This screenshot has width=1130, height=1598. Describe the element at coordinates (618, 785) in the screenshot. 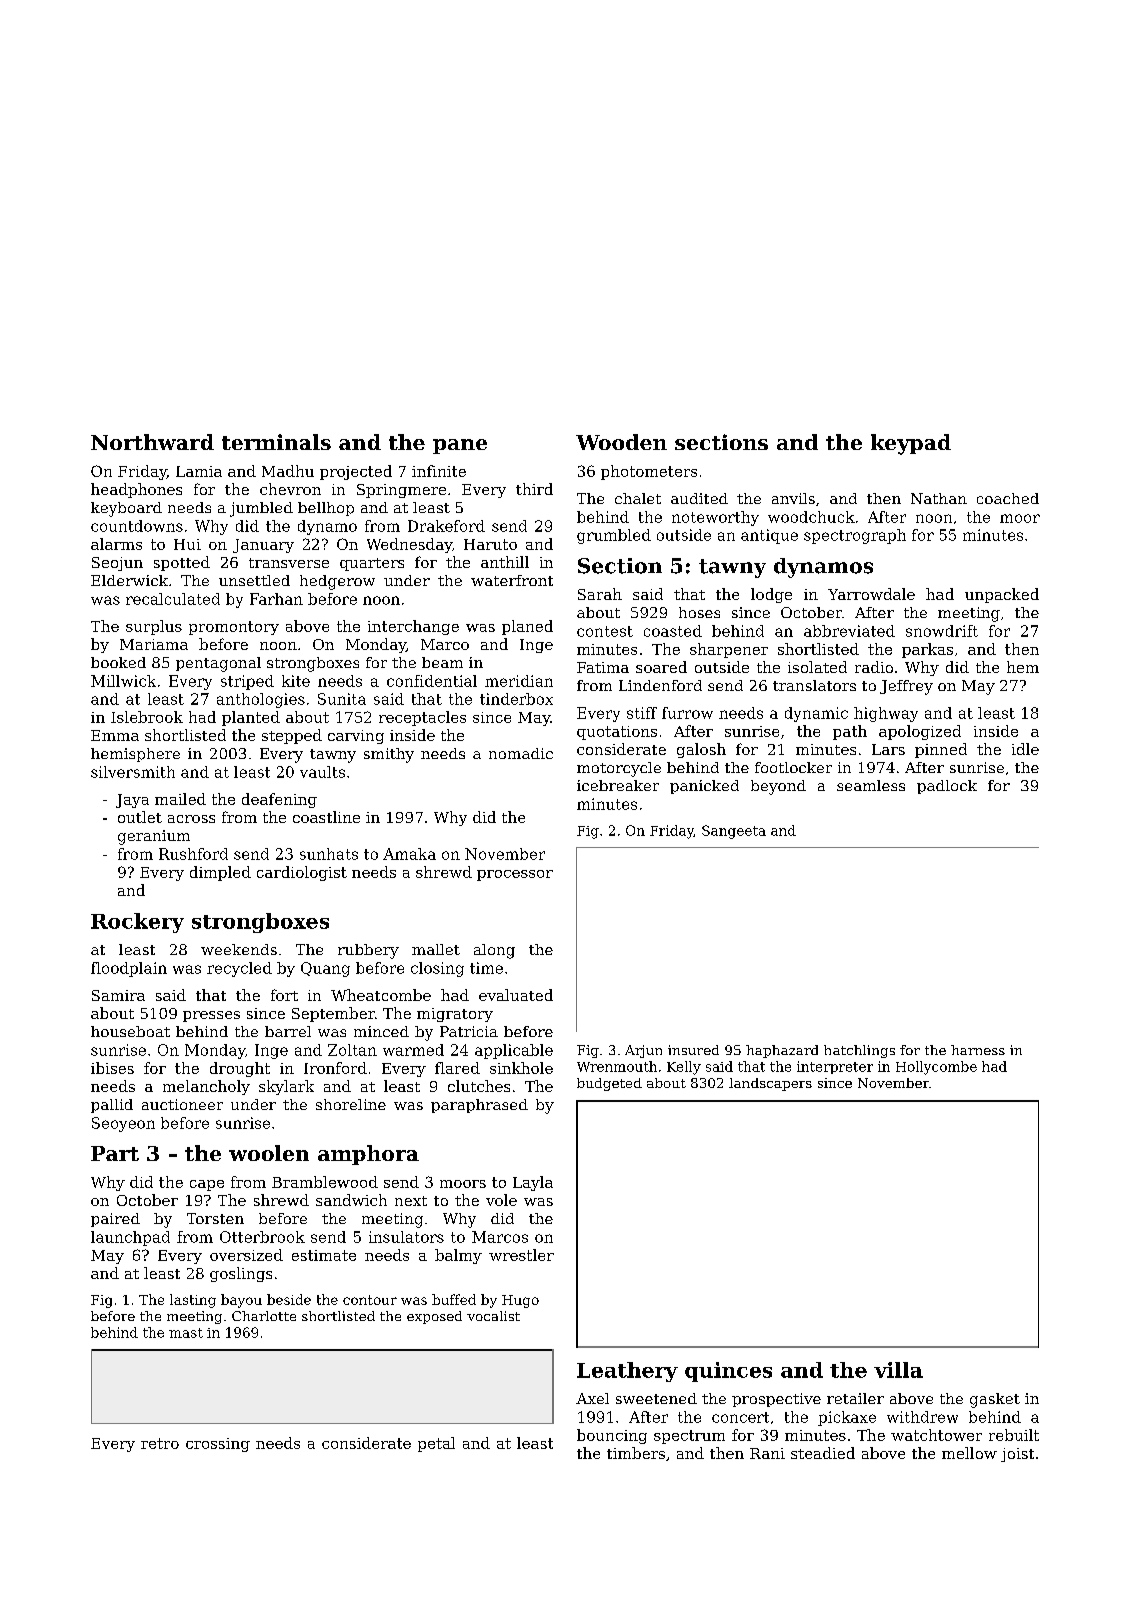

I see `icebreaker` at that location.
